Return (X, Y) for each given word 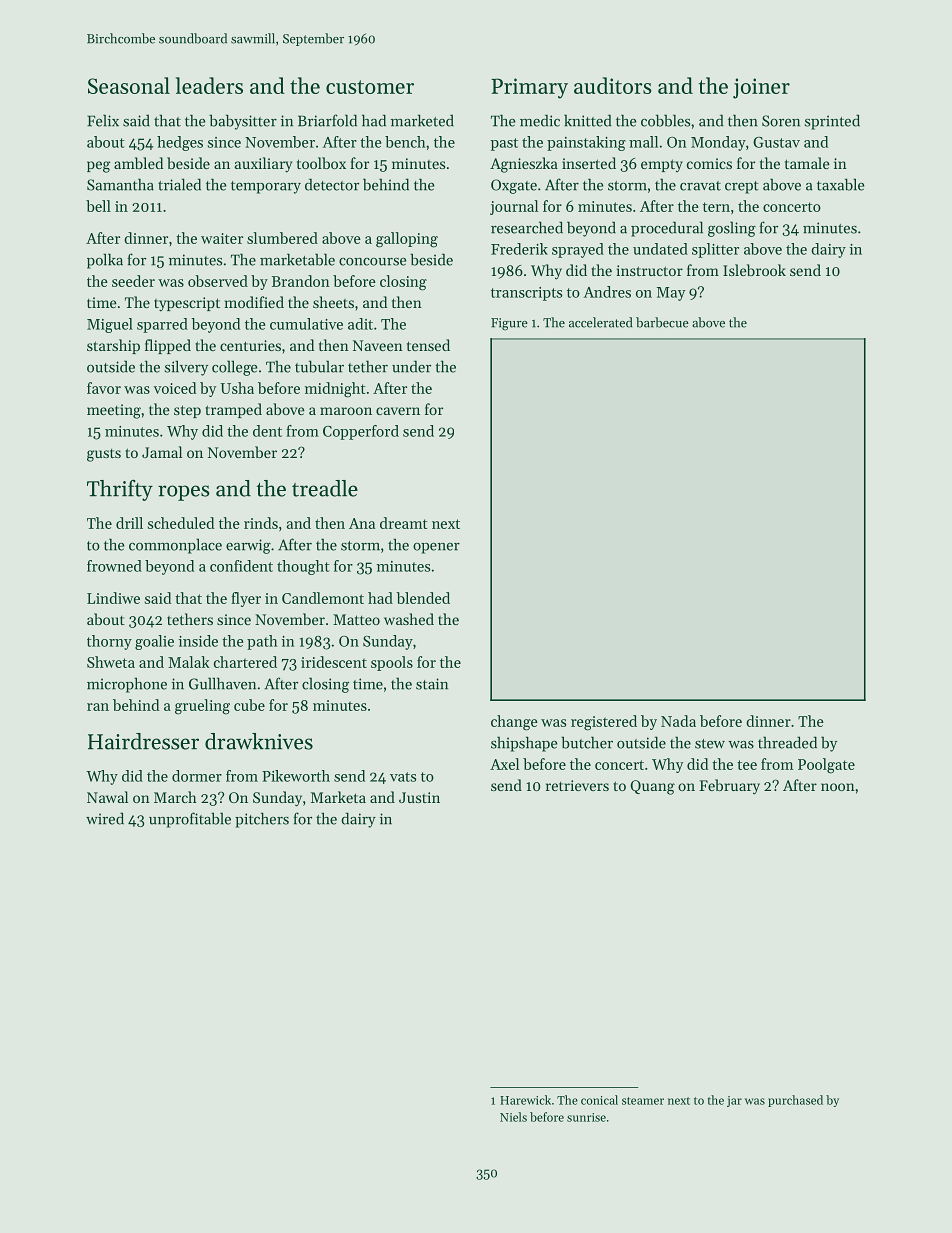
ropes (184, 493)
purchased (795, 1101)
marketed (422, 120)
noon (838, 787)
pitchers (262, 820)
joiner (761, 88)
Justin (419, 797)
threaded (787, 742)
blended (423, 598)
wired (105, 818)
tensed (428, 345)
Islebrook (754, 270)
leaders (209, 85)
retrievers (577, 785)
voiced (174, 388)
